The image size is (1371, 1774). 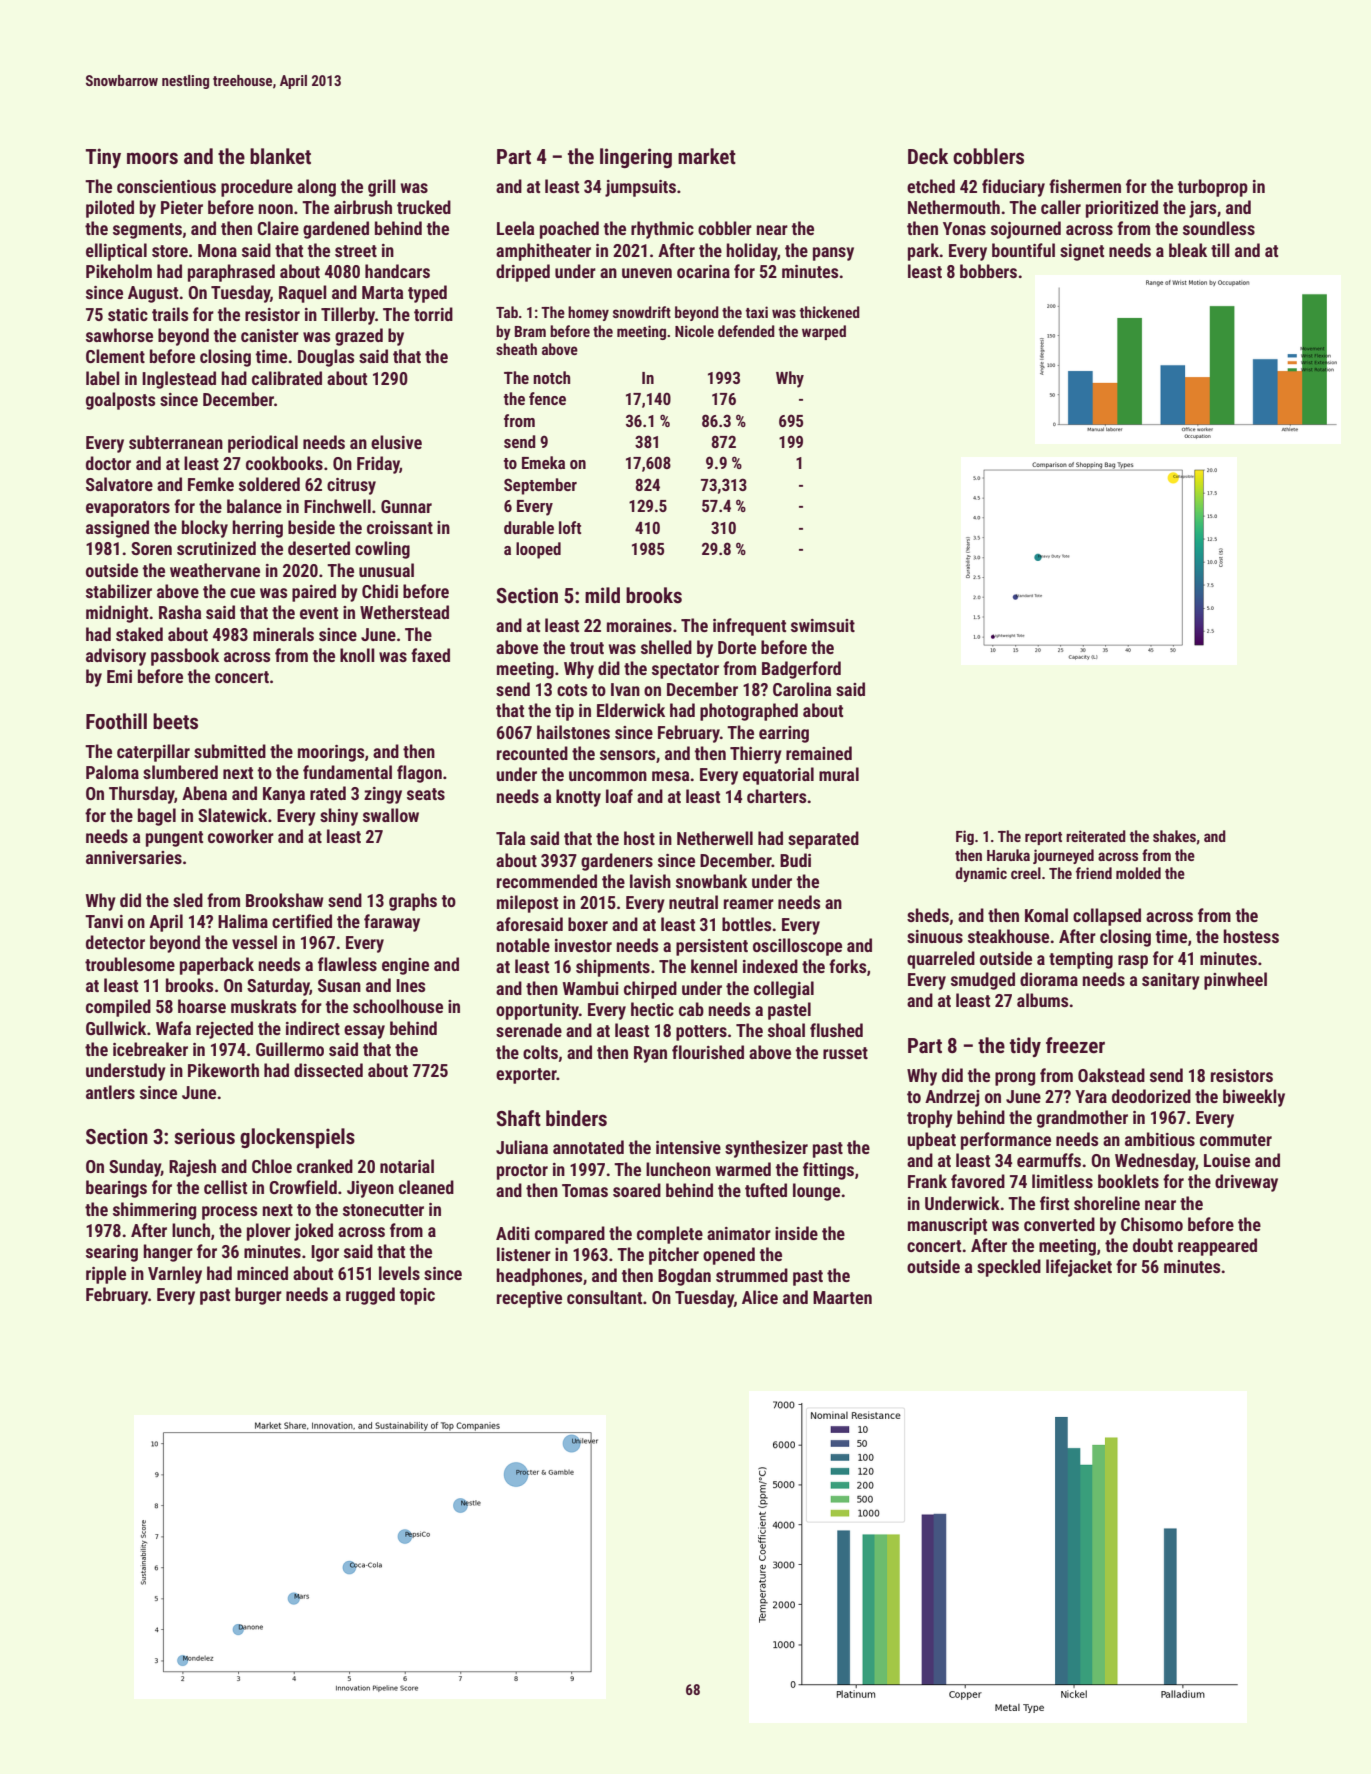 What do you see at coordinates (1174, 836) in the screenshot?
I see `shakes` at bounding box center [1174, 836].
